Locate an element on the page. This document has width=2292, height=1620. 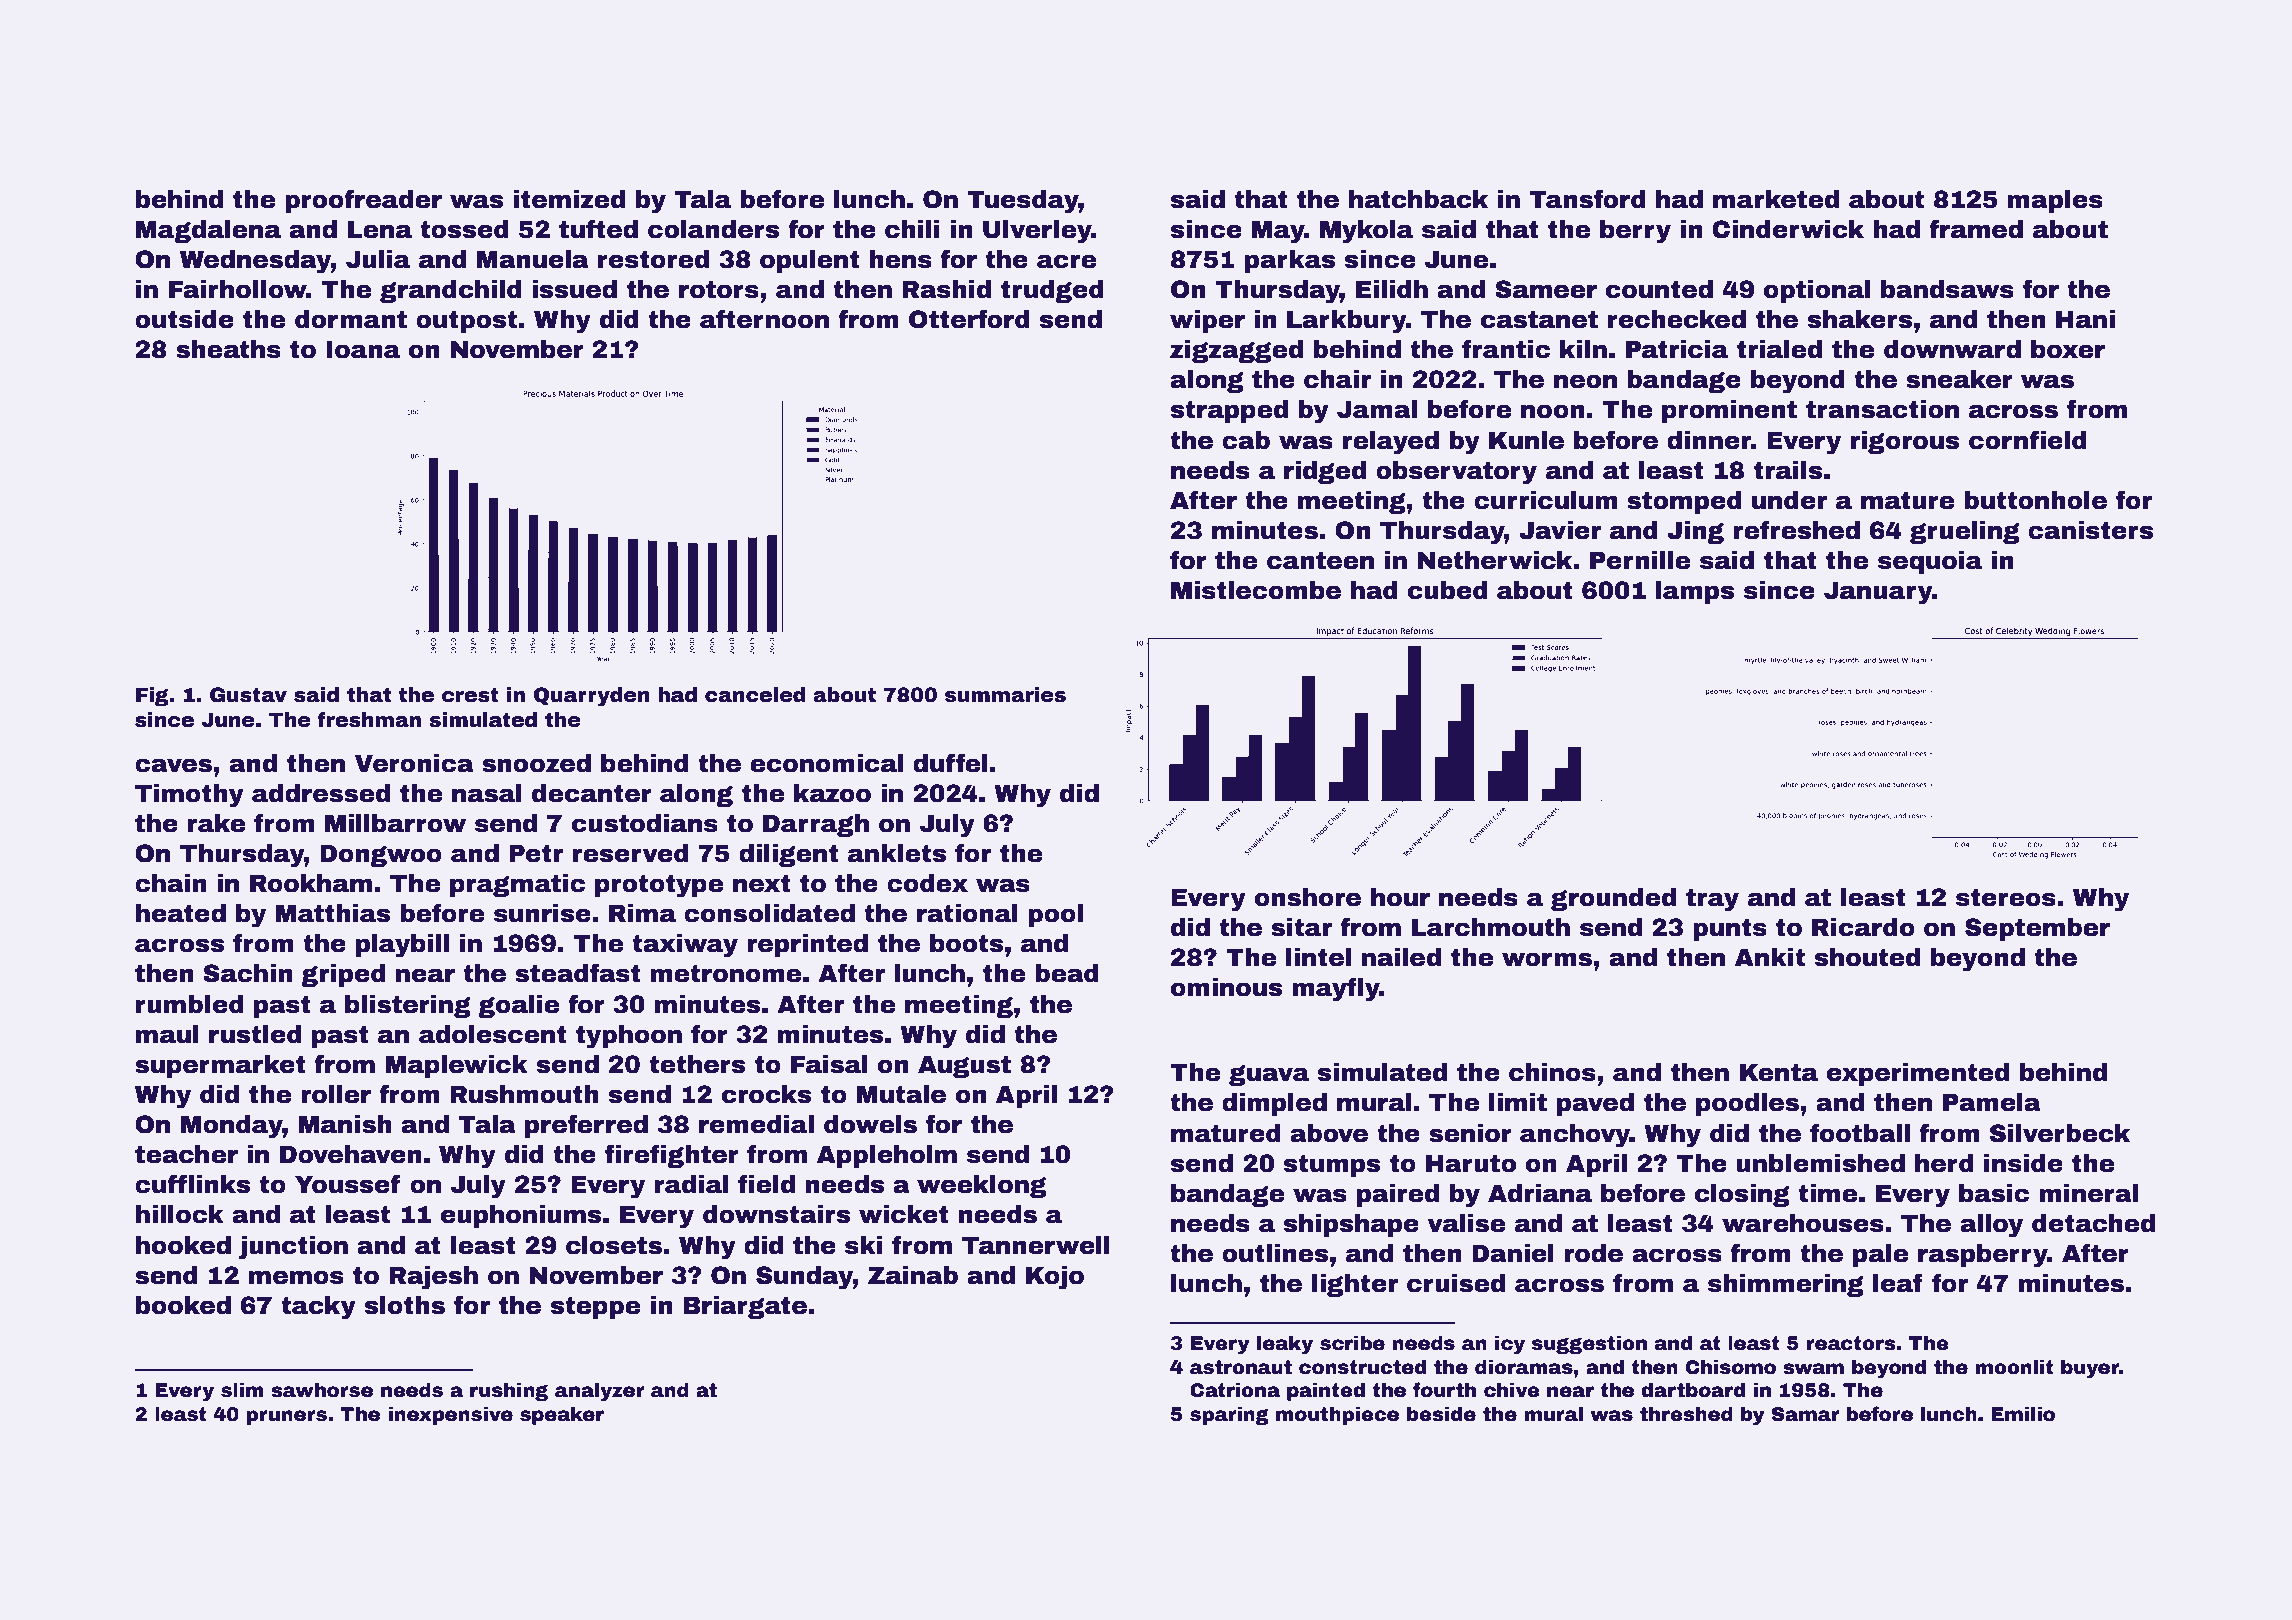
itemized is located at coordinates (569, 199).
